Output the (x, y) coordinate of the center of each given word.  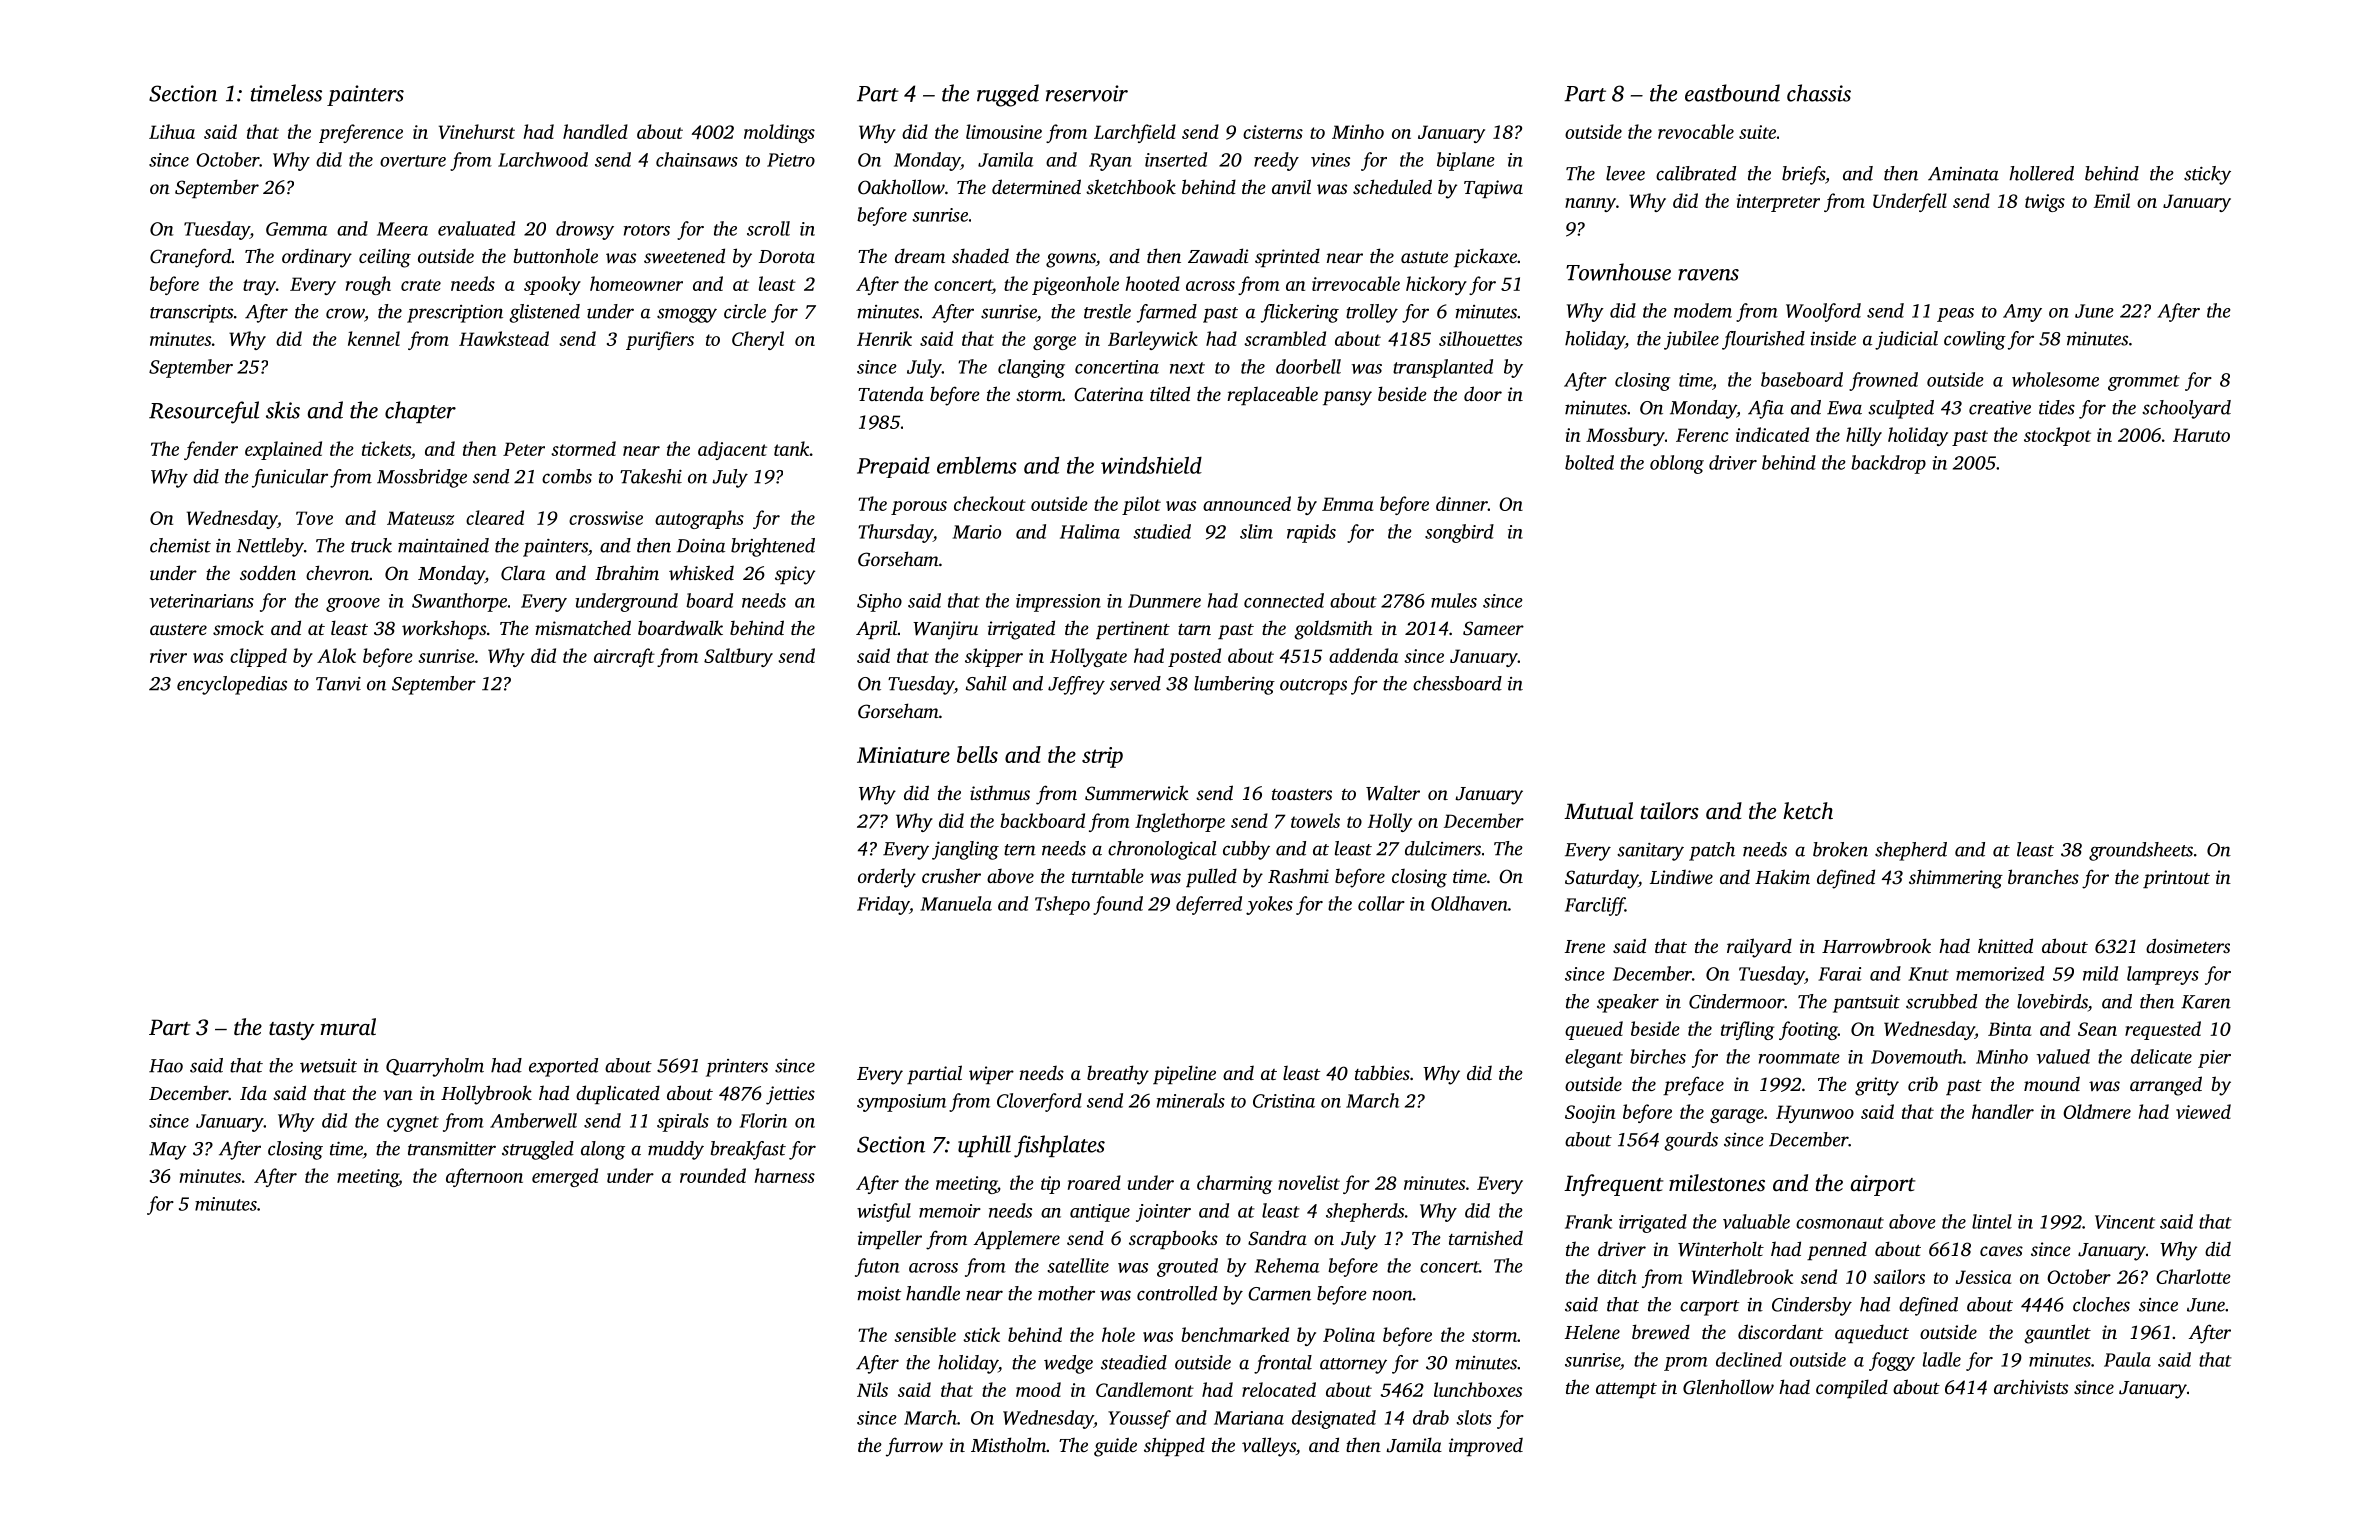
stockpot (2057, 436)
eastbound (1732, 93)
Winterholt (1721, 1249)
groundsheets (2141, 851)
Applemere (1017, 1239)
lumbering (1234, 685)
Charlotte (2193, 1276)
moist (879, 1294)
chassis (1819, 93)
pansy (1347, 398)
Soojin (1590, 1114)
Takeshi (651, 476)
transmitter (452, 1149)
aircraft (624, 657)
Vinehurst (477, 131)
